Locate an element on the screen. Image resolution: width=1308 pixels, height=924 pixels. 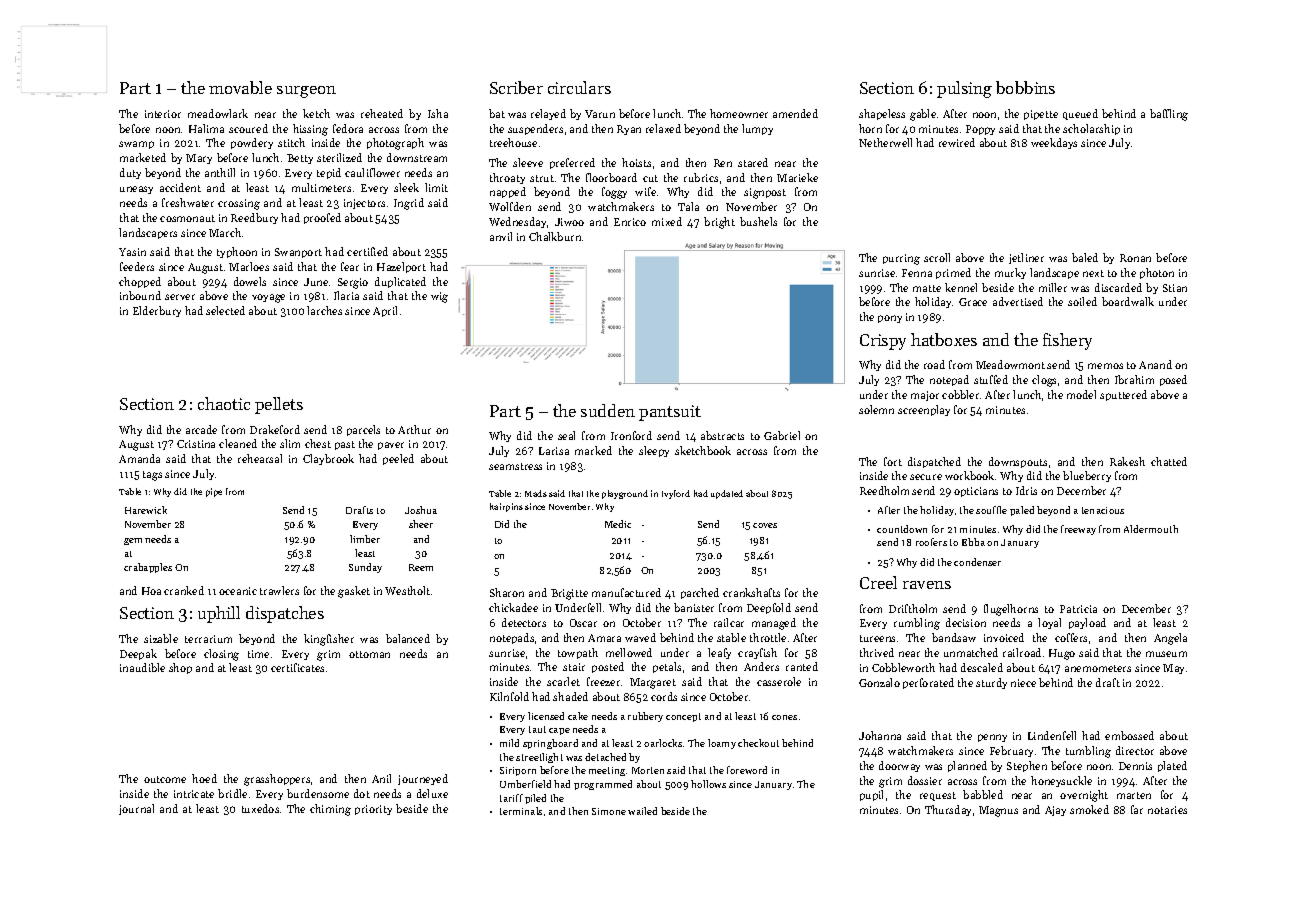
Ingrid is located at coordinates (409, 204).
